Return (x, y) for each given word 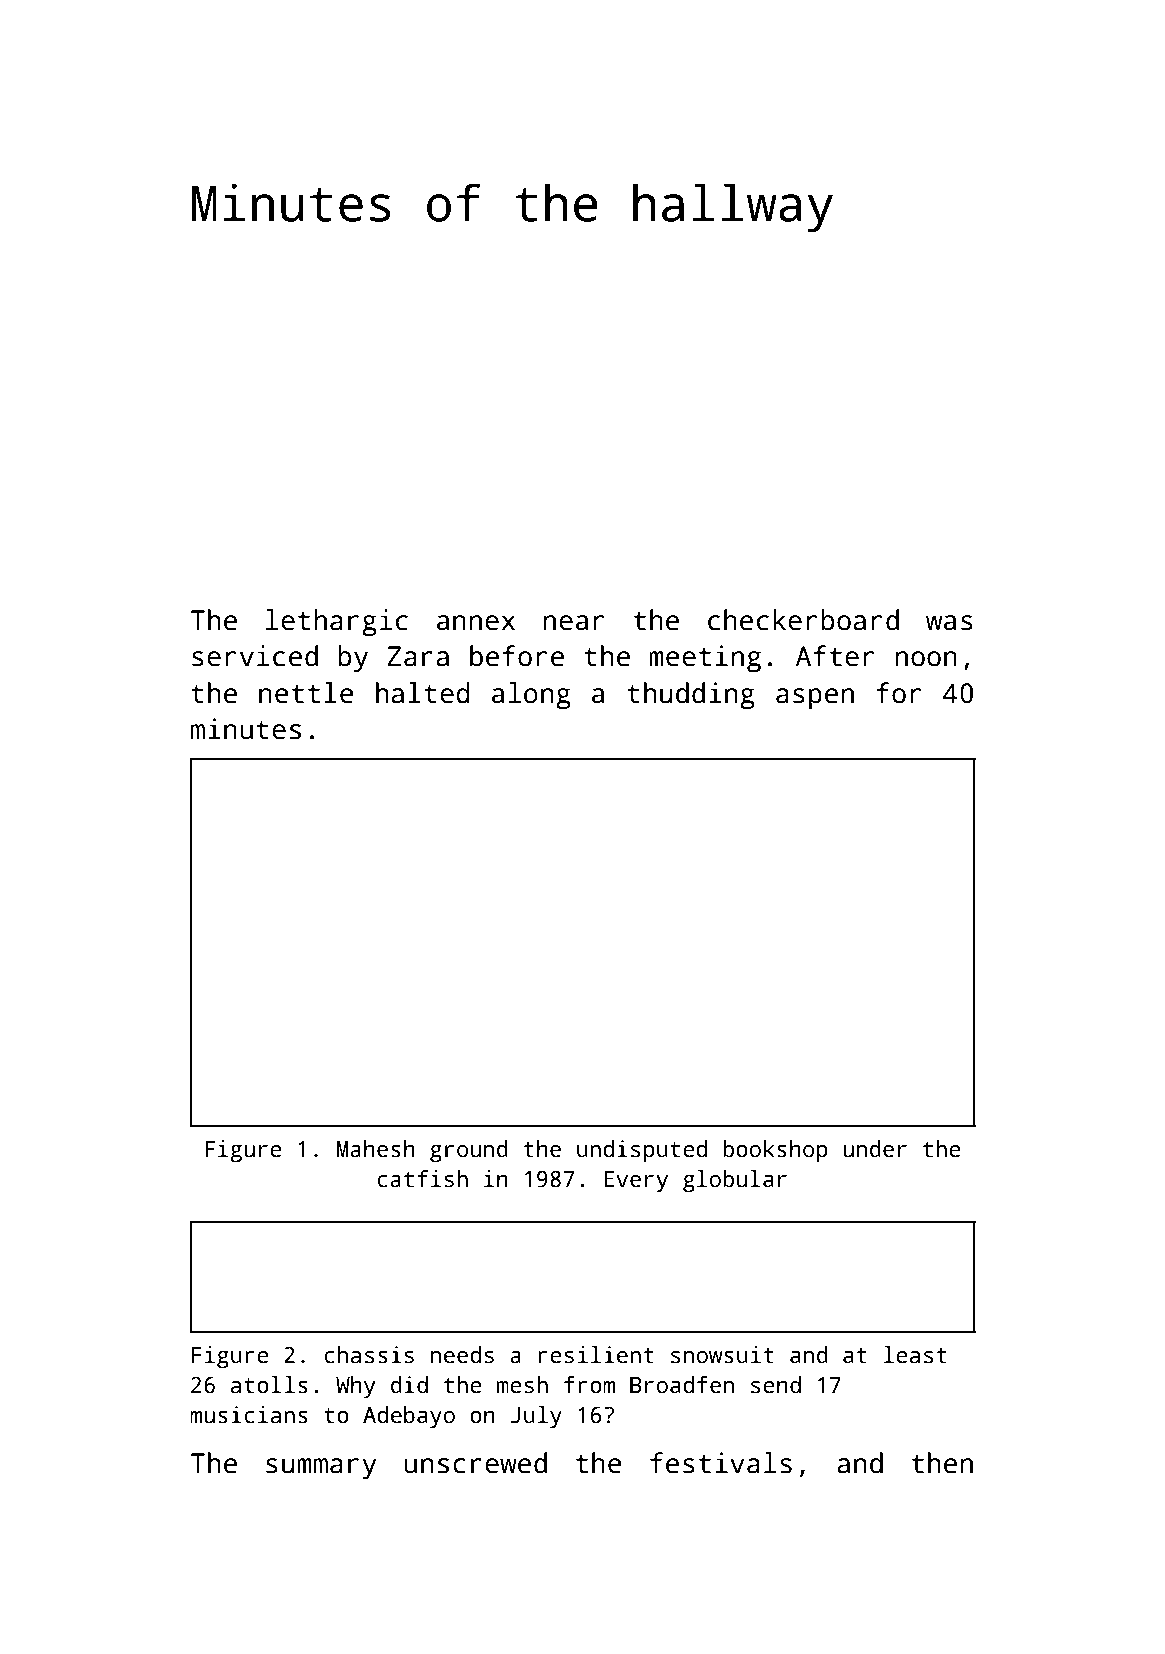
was (949, 623)
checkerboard (803, 620)
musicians (249, 1415)
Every (636, 1181)
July (536, 1417)
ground (469, 1151)
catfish (423, 1179)
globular (735, 1181)
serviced (255, 656)
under (875, 1149)
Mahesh (376, 1149)
